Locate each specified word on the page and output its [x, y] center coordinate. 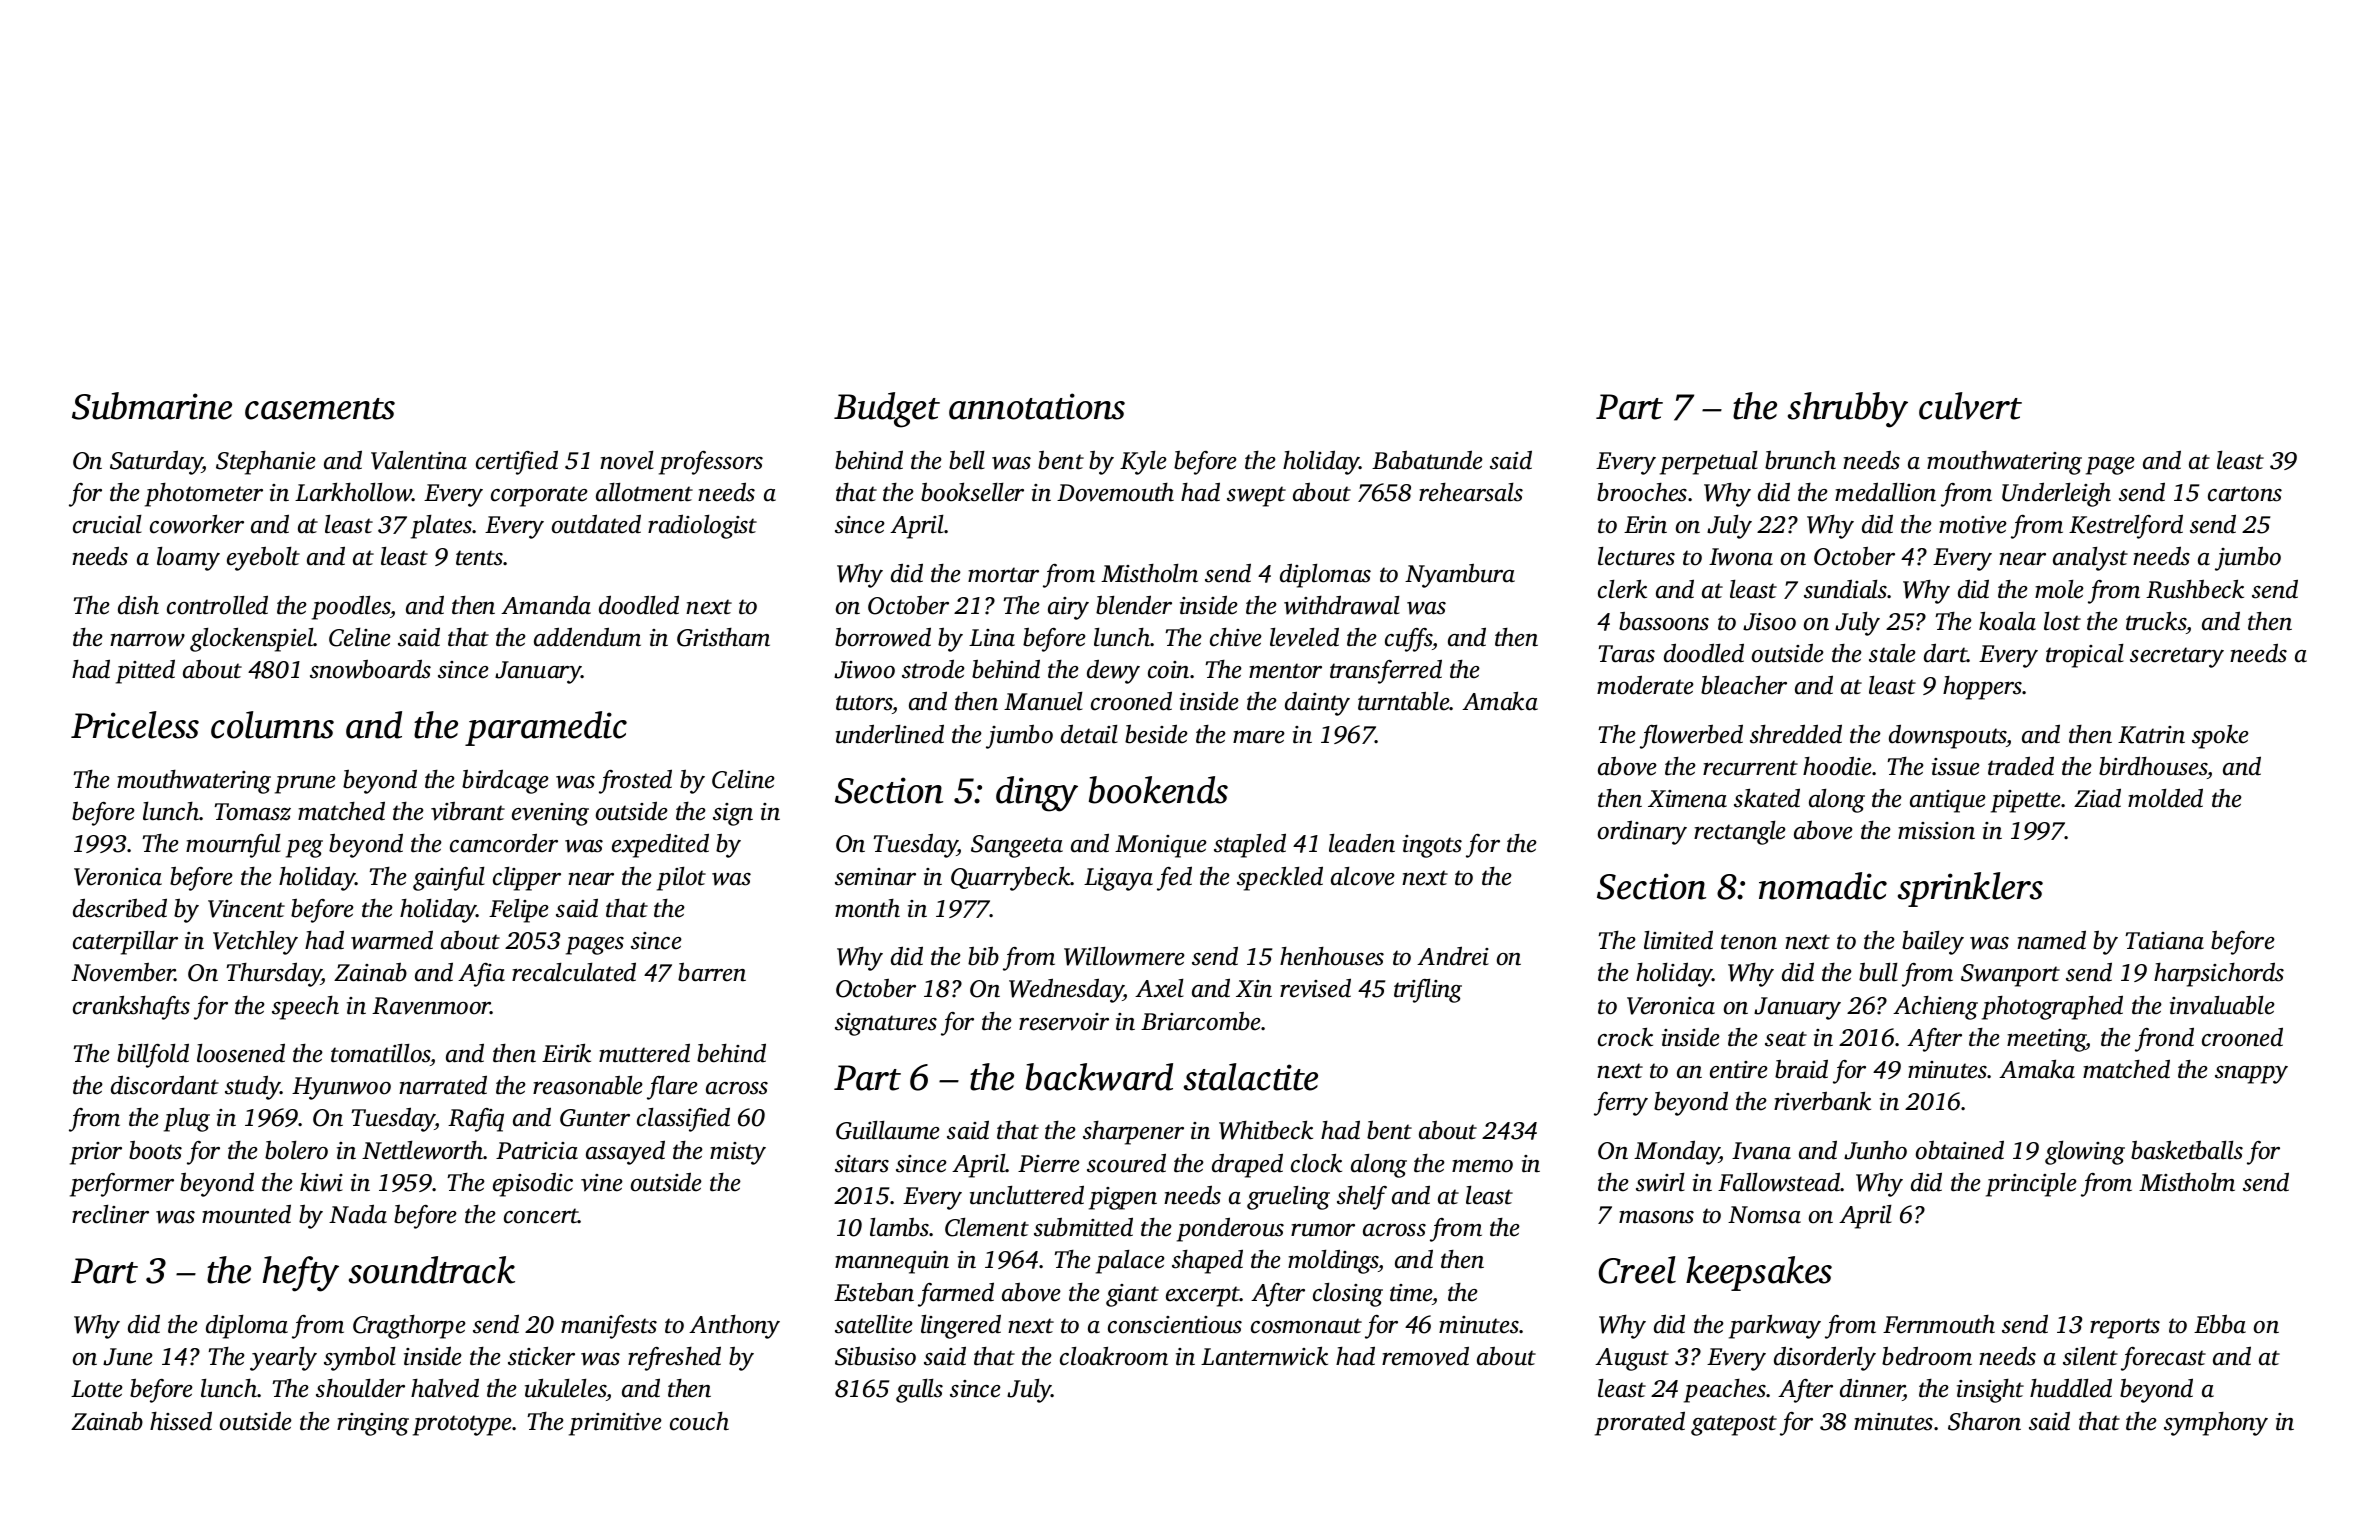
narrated [443, 1085]
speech [305, 1008]
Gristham [723, 637]
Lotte [97, 1389]
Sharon [1984, 1421]
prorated [1640, 1423]
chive [1236, 637]
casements [320, 409]
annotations [1037, 406]
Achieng [1935, 1008]
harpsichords [2219, 974]
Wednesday [1066, 990]
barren [712, 972]
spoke [2220, 736]
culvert [1970, 406]
